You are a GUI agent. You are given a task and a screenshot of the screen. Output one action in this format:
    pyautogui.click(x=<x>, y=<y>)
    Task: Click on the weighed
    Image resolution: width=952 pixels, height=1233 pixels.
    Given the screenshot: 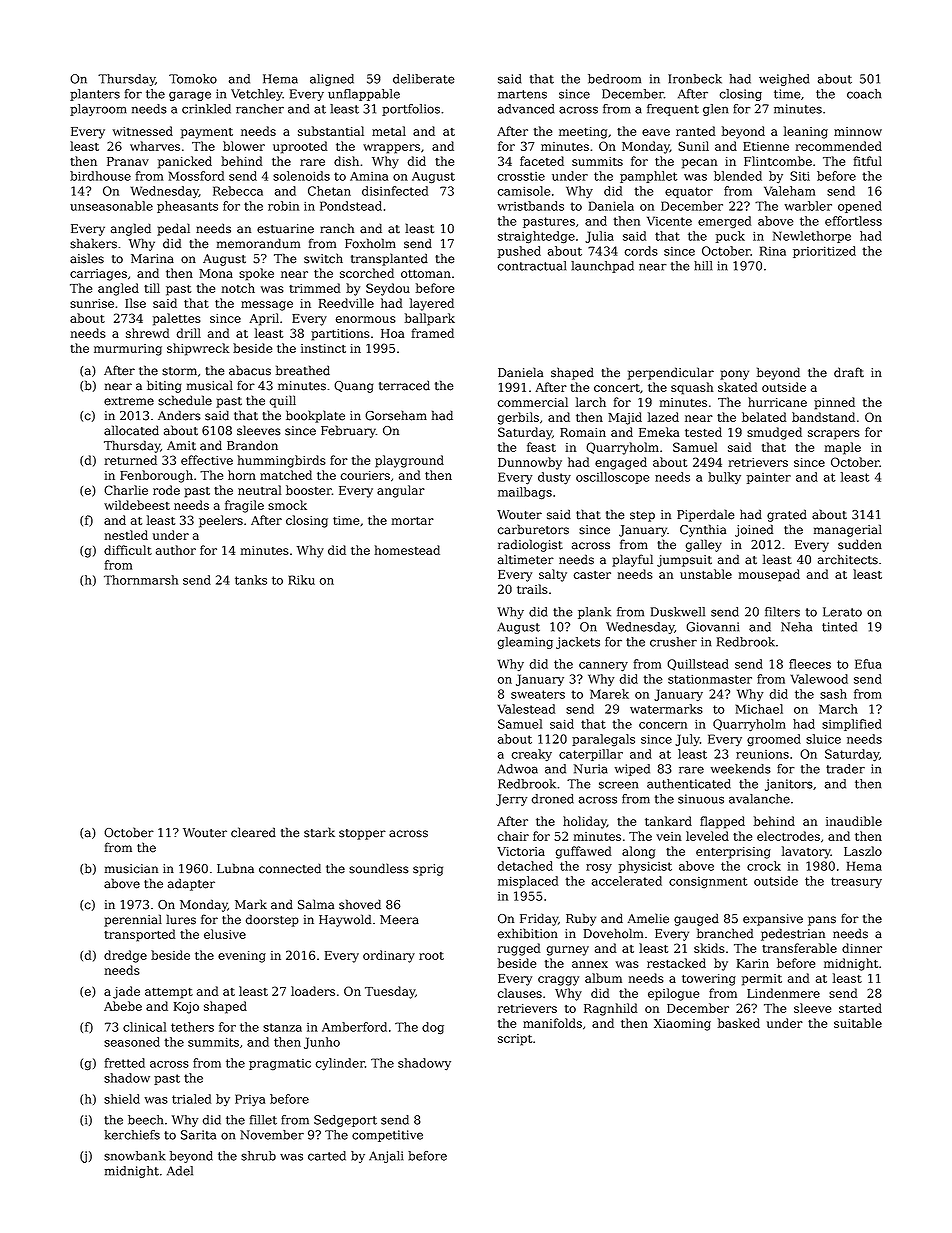 What is the action you would take?
    pyautogui.click(x=784, y=80)
